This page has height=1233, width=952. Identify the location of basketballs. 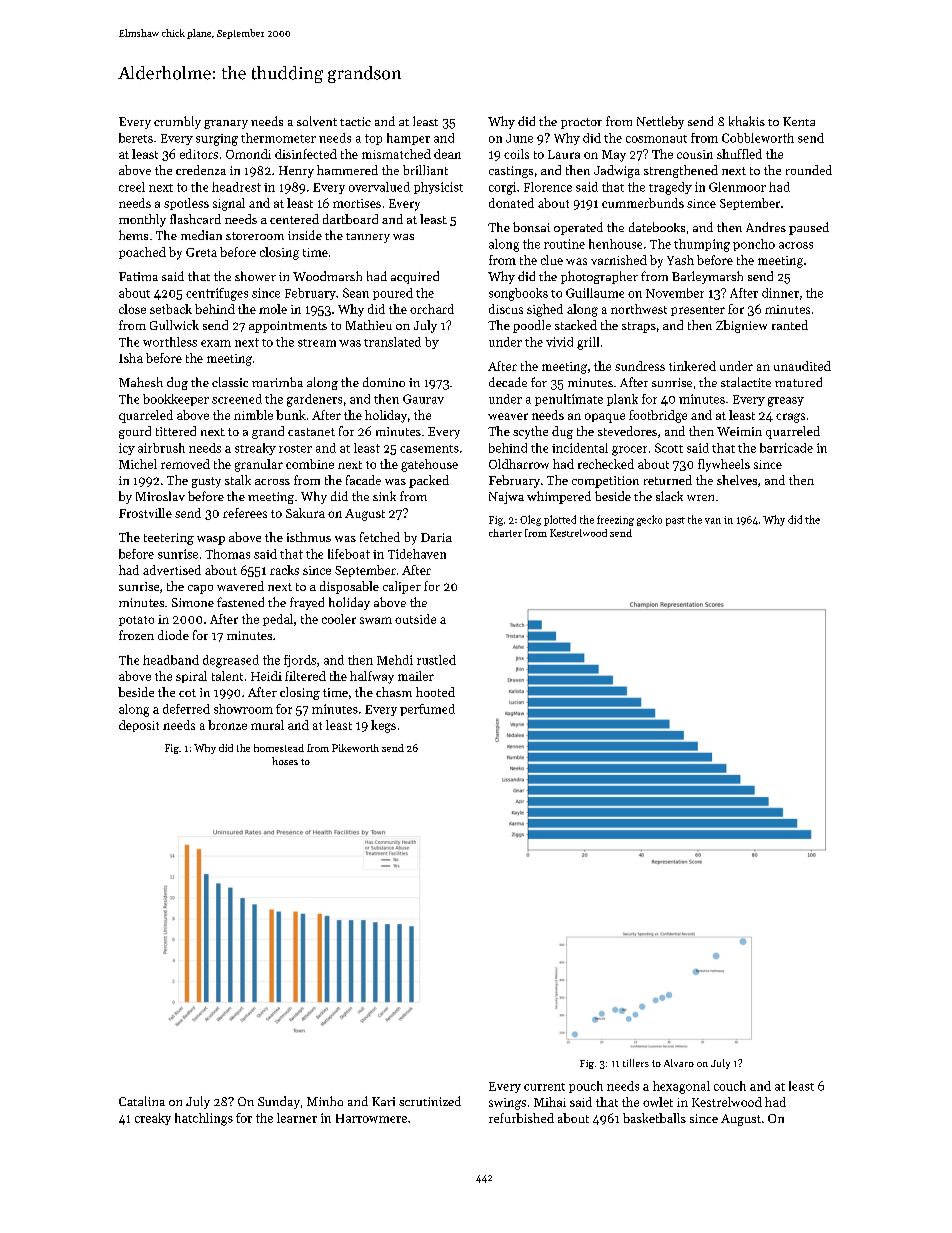
(654, 1118).
